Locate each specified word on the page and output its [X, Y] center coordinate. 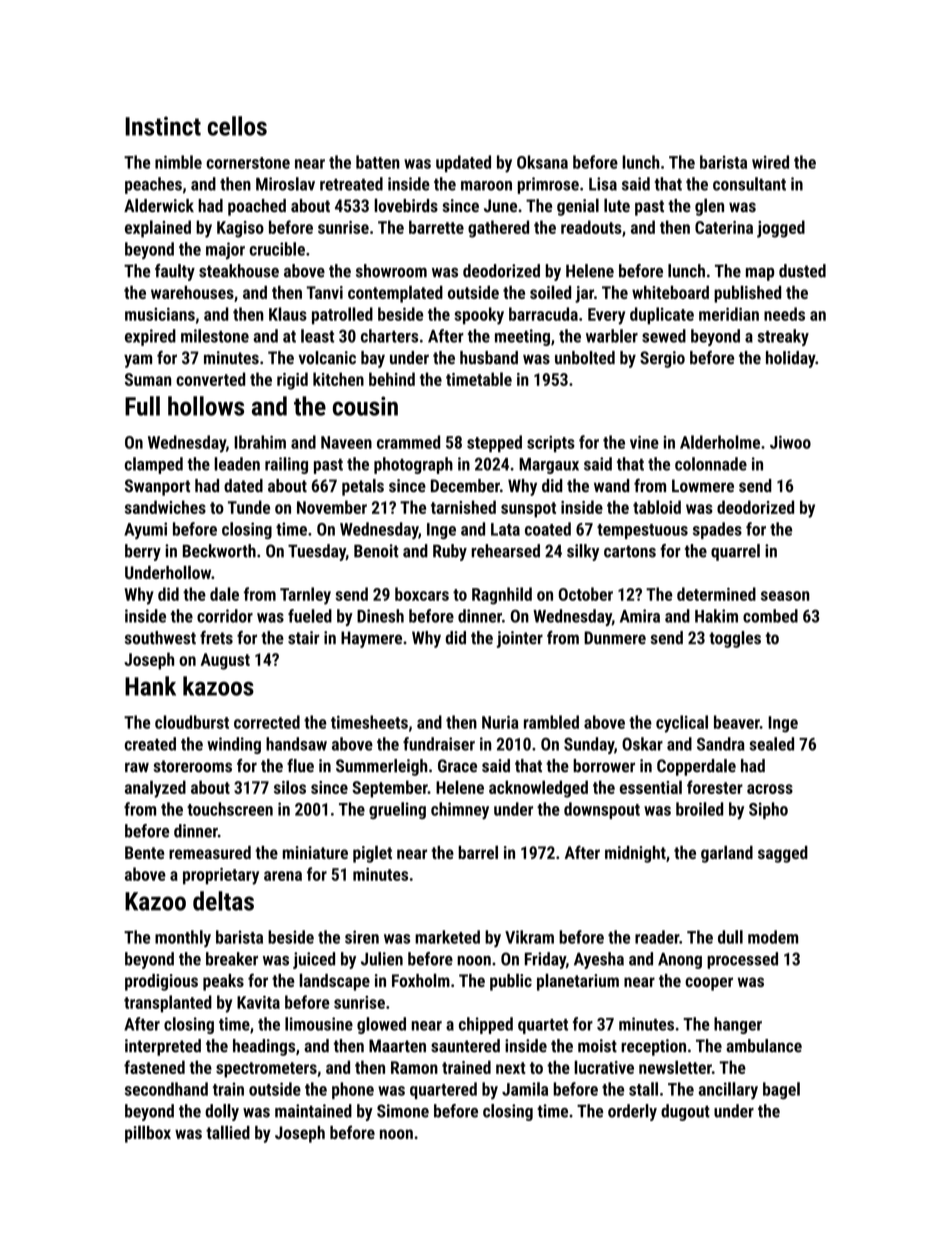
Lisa [603, 184]
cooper [709, 984]
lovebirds [406, 205]
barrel [478, 852]
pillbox [148, 1134]
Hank [150, 686]
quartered [443, 1090]
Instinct [163, 126]
